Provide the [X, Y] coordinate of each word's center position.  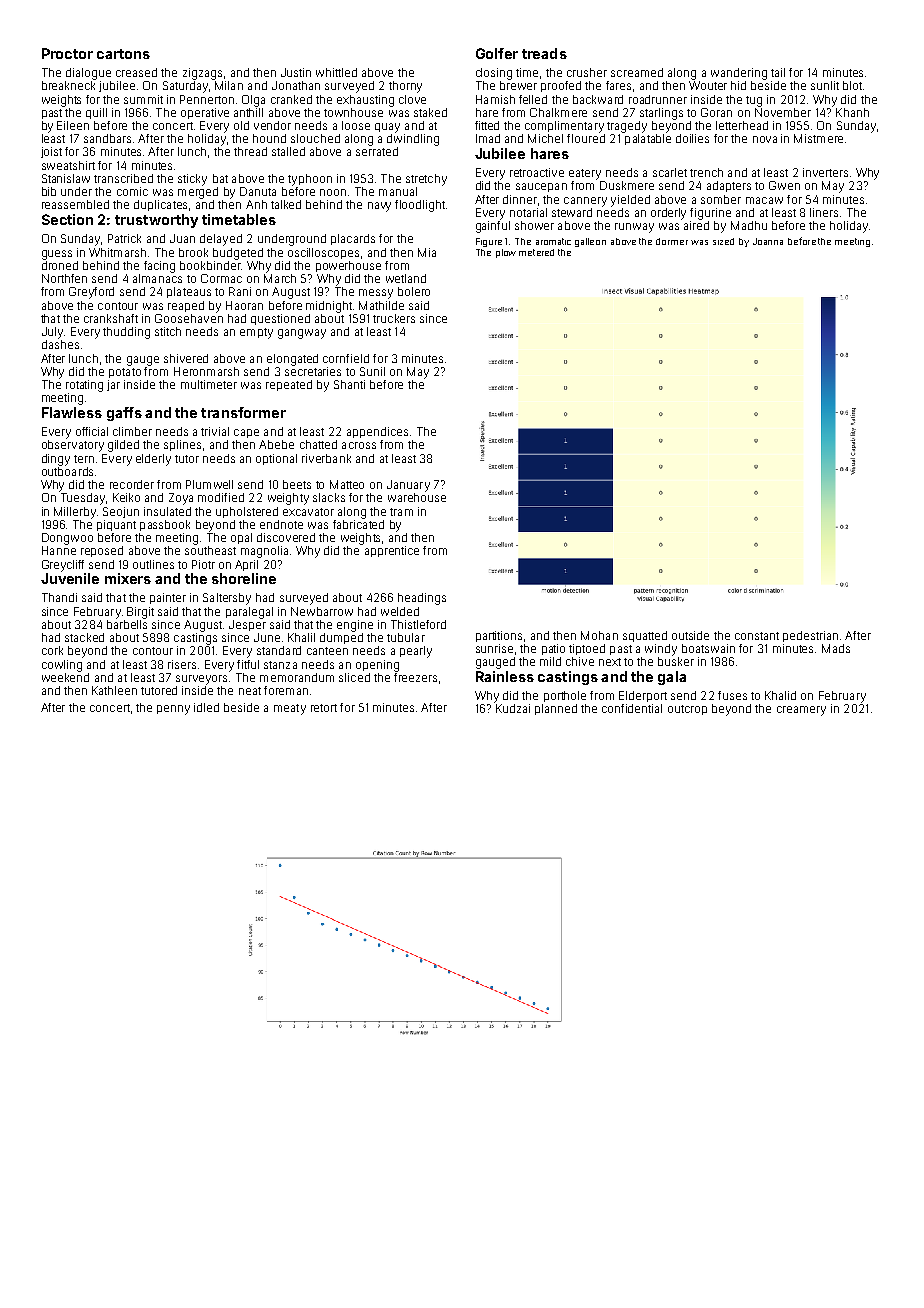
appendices [377, 432]
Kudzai [513, 708]
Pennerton [207, 99]
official [92, 431]
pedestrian [810, 636]
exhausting [365, 101]
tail [778, 72]
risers [182, 664]
